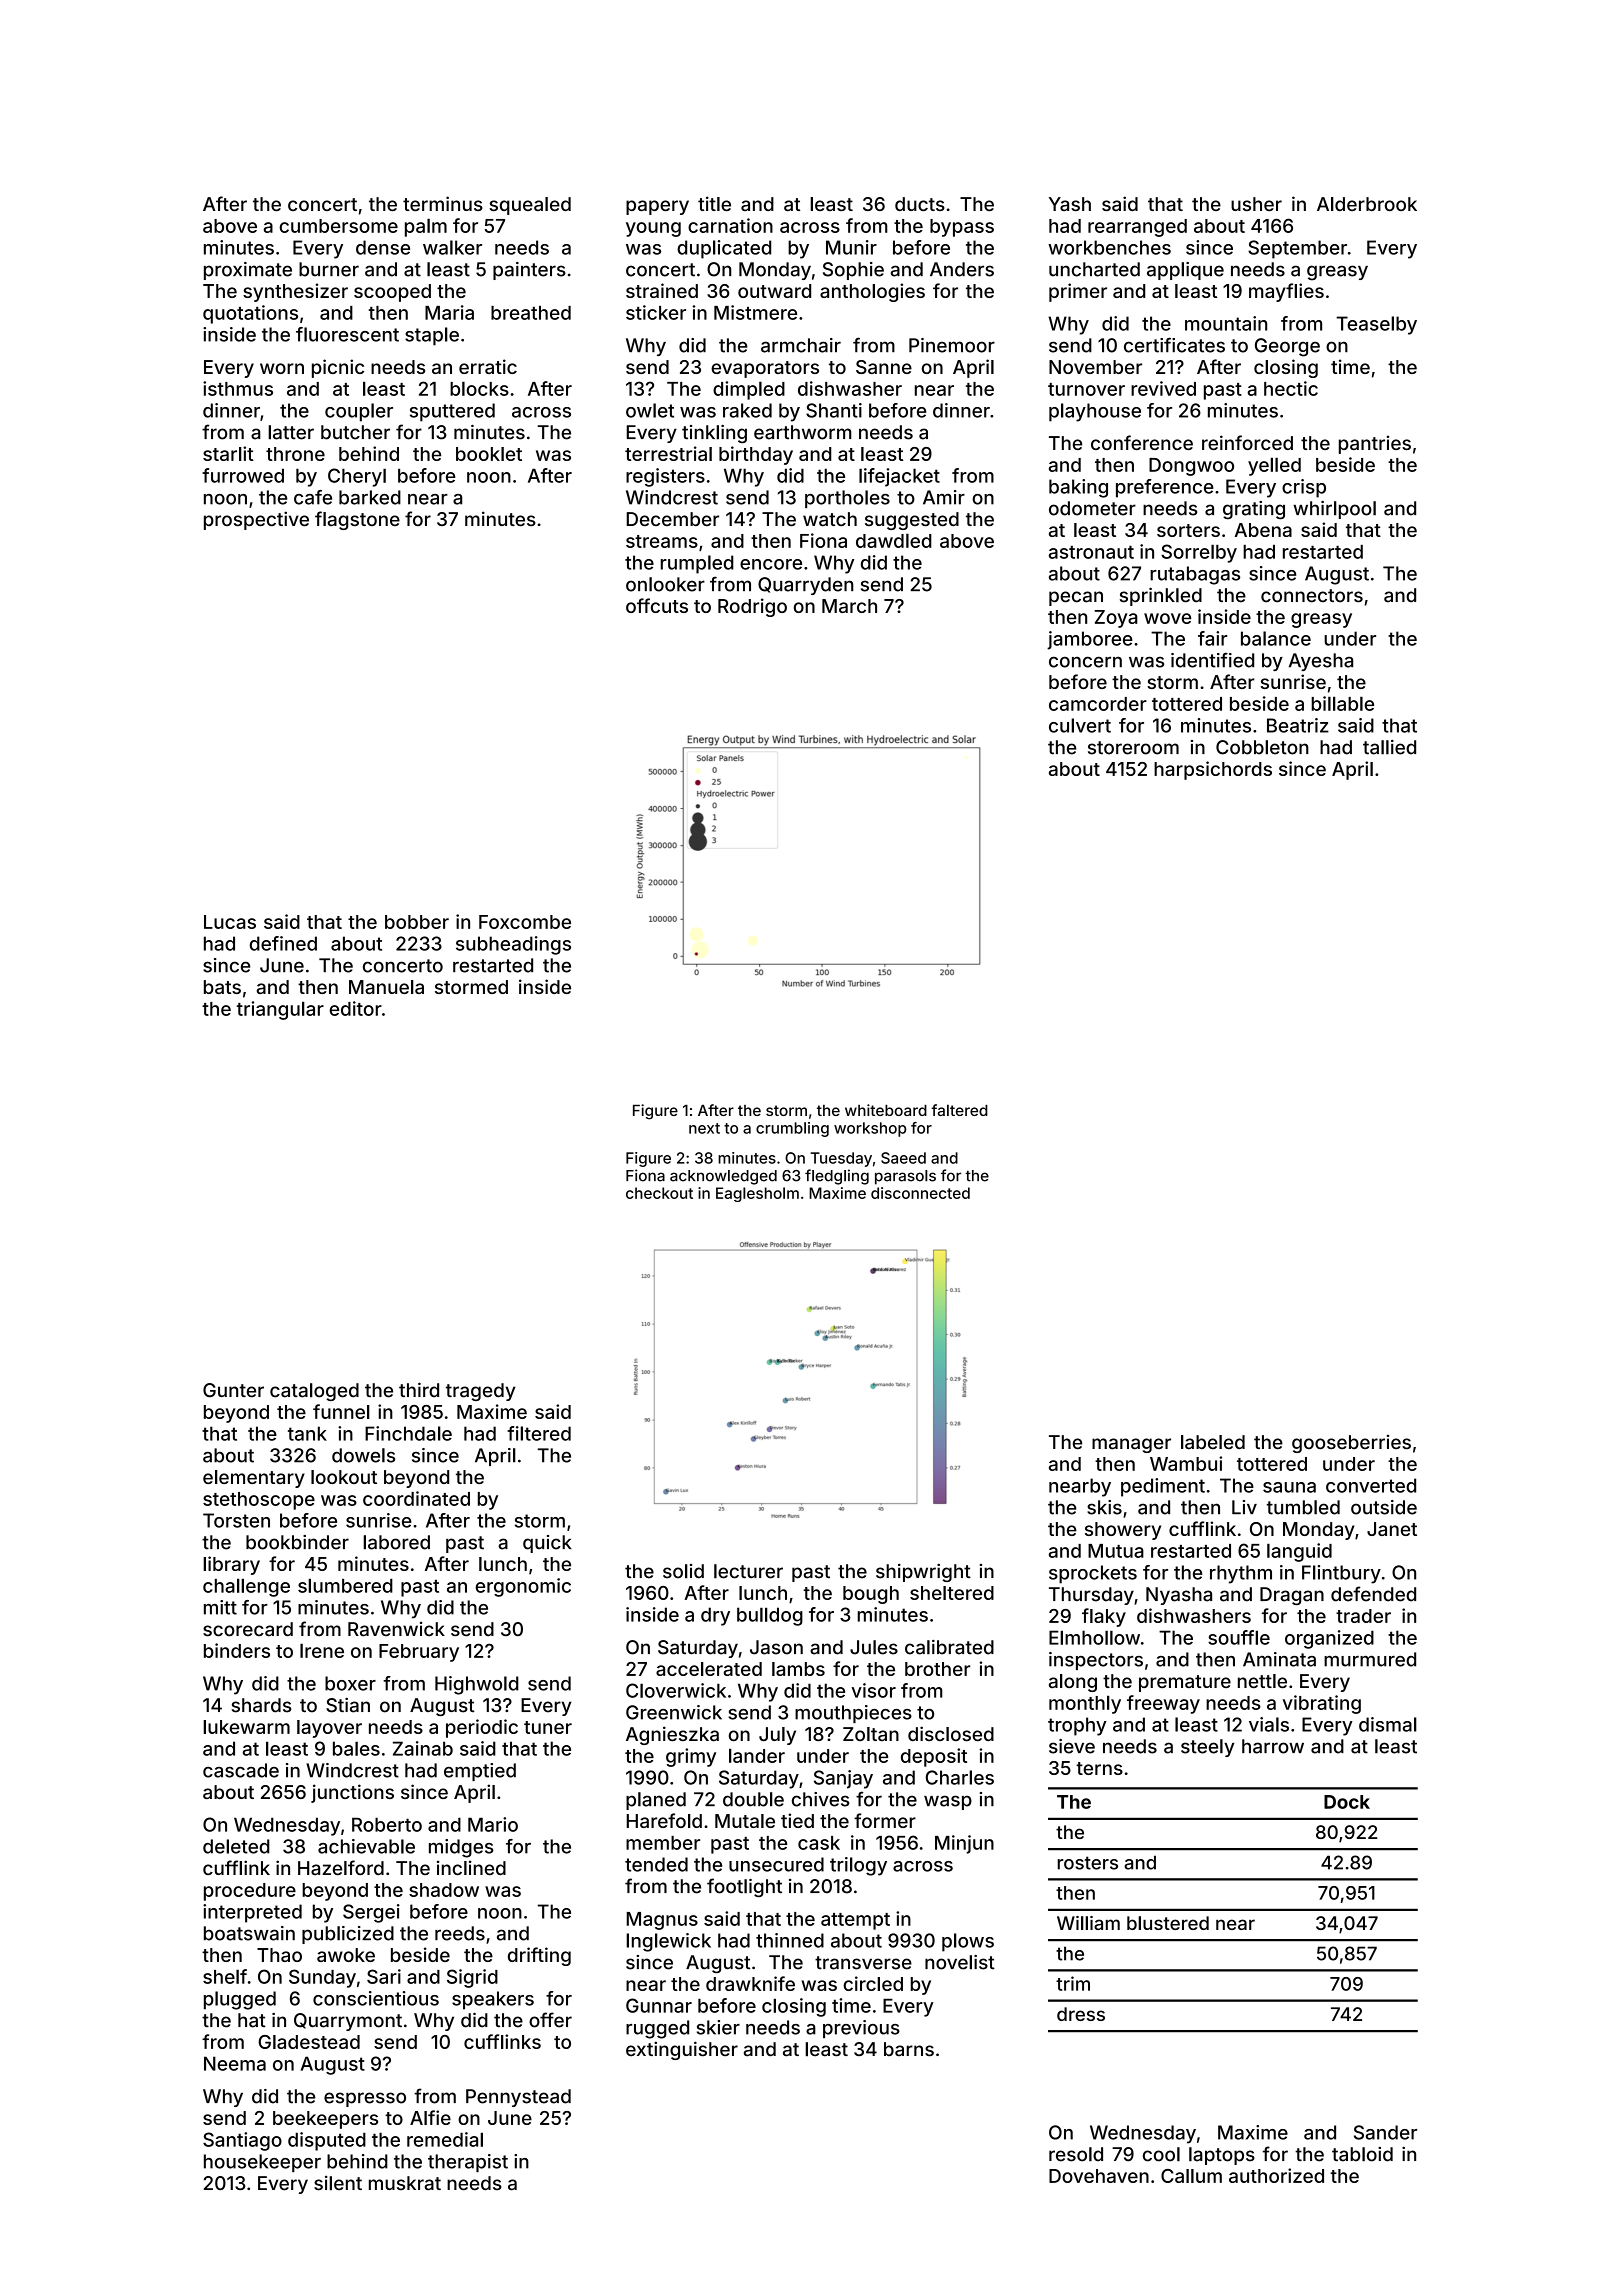  What do you see at coordinates (357, 520) in the document?
I see `flagstone` at bounding box center [357, 520].
